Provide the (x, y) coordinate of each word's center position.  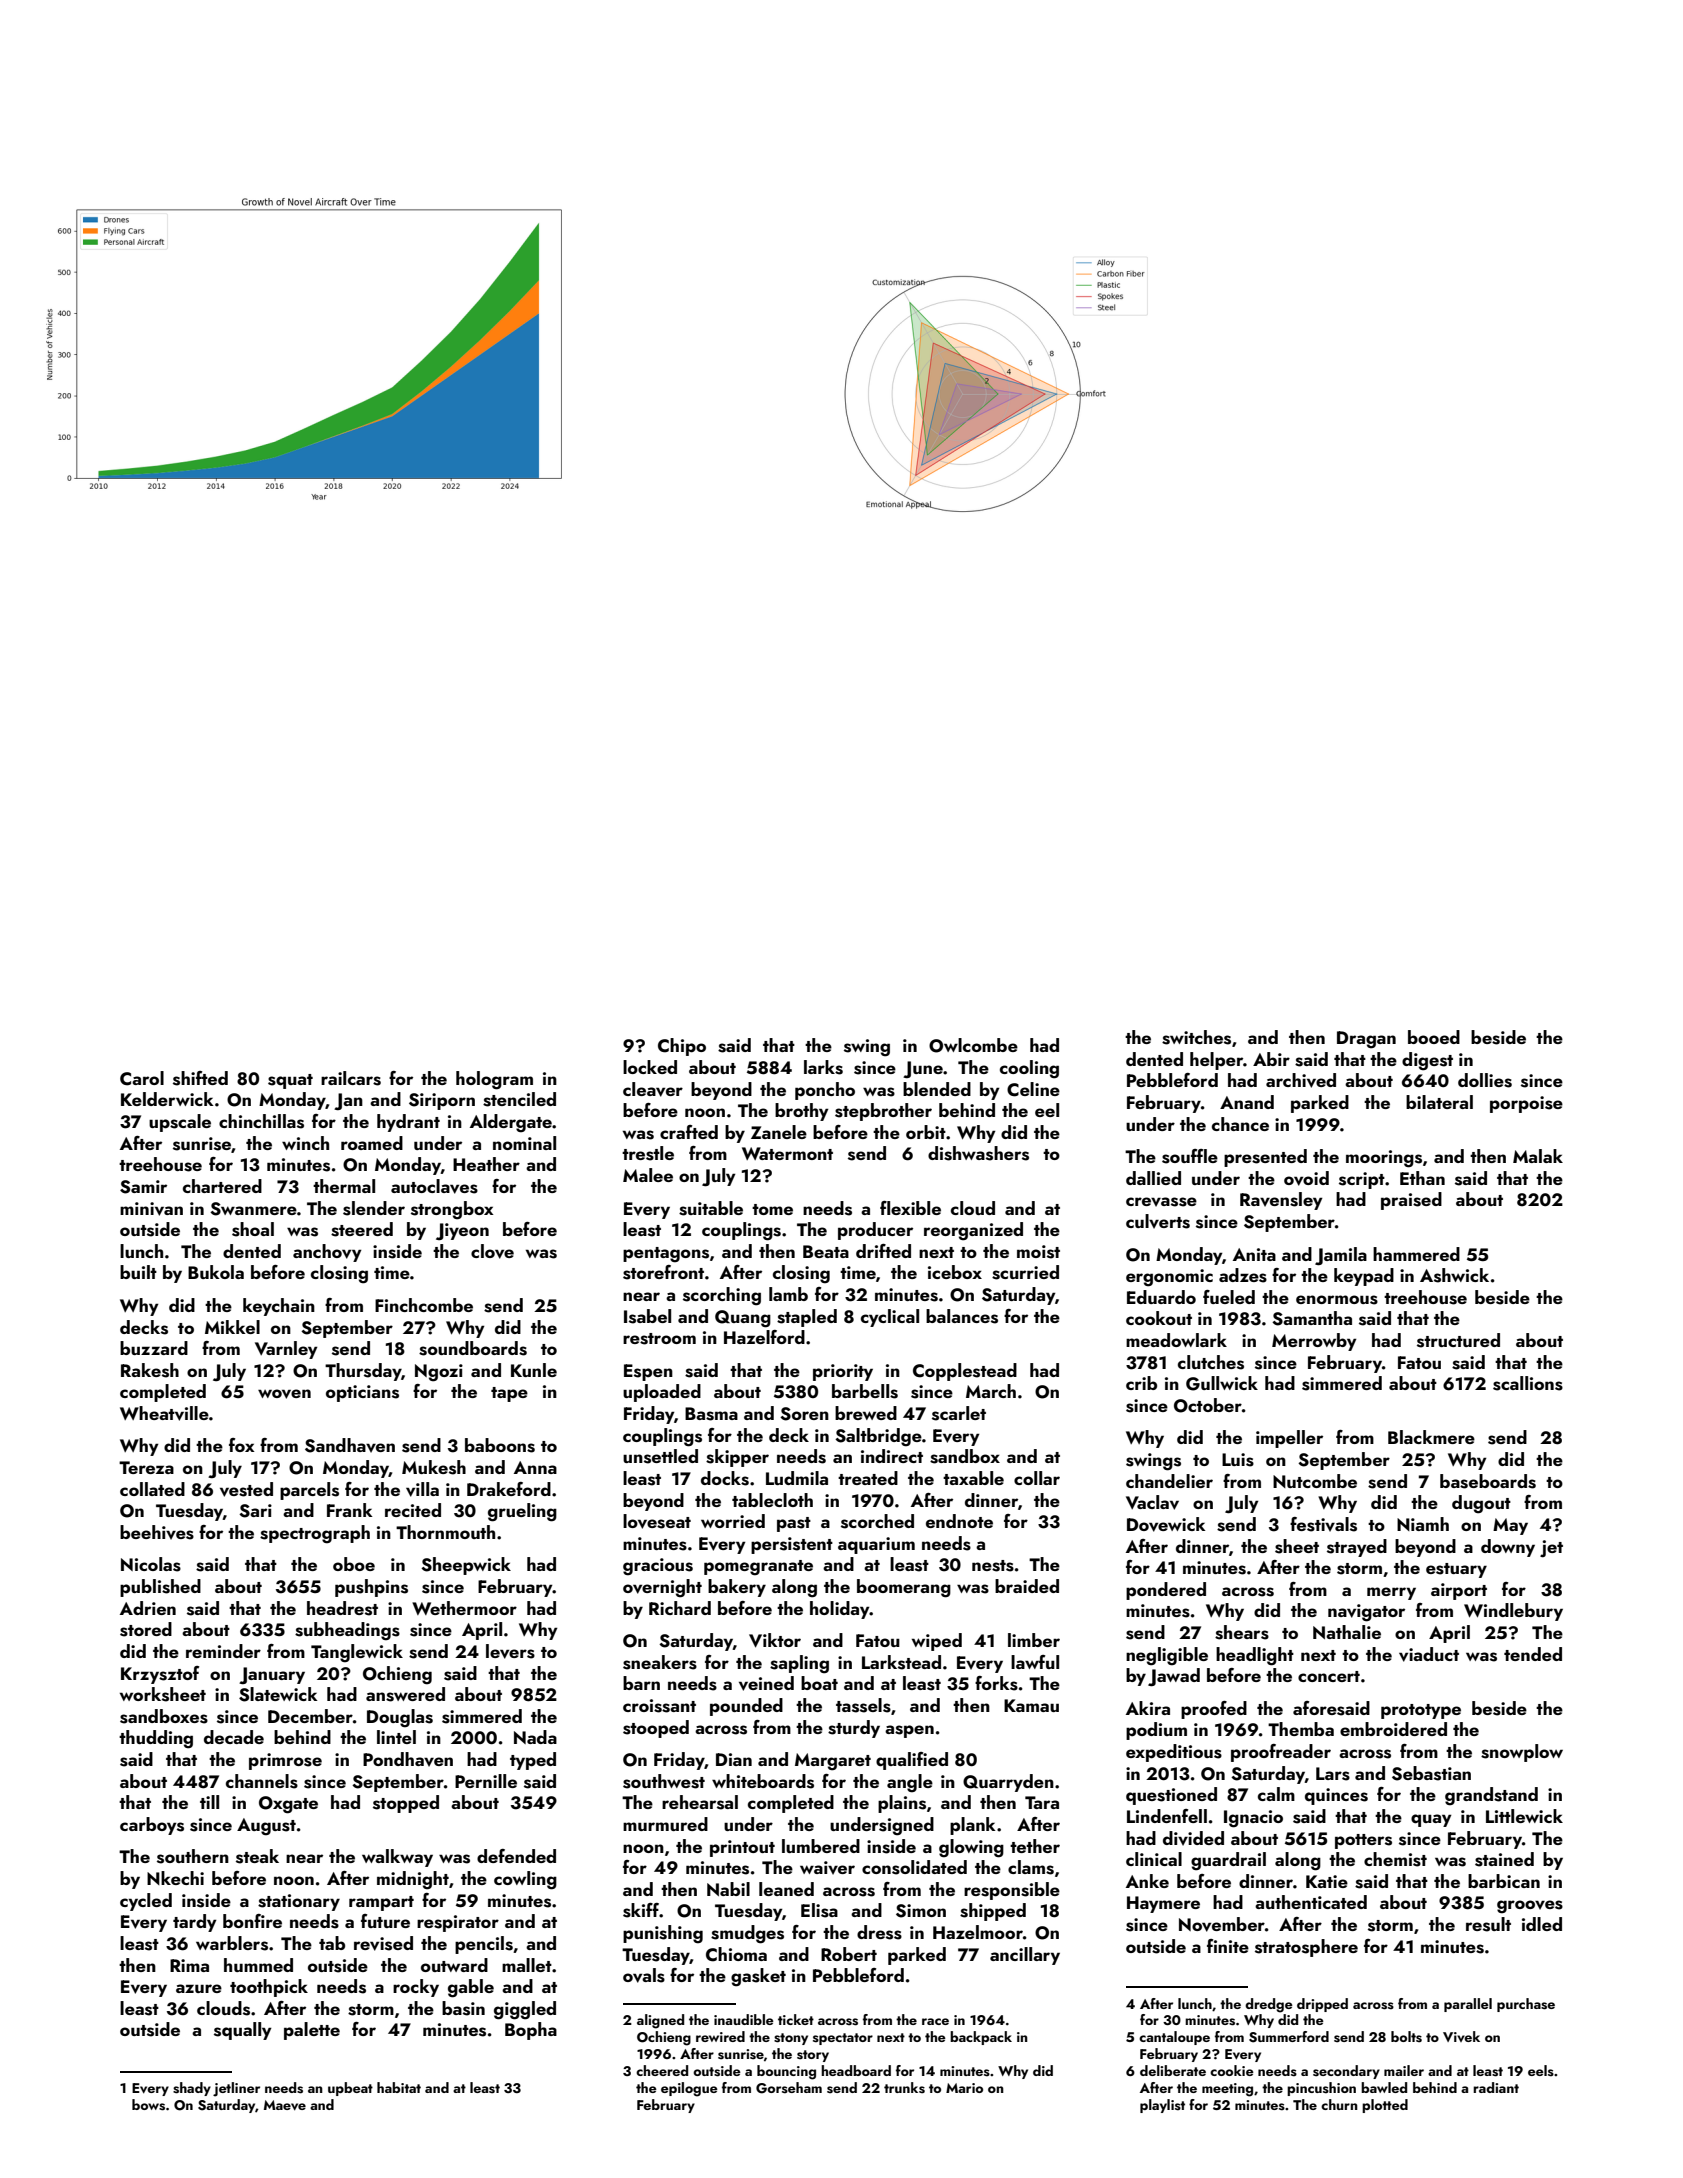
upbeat (350, 2089)
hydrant (408, 1123)
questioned (1171, 1796)
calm (1276, 1794)
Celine (1033, 1089)
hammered (1416, 1254)
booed (1434, 1037)
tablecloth (772, 1500)
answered (405, 1694)
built (138, 1272)
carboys (152, 1826)
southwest (664, 1781)
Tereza (146, 1467)
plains (902, 1804)
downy (1508, 1548)
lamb (788, 1294)
